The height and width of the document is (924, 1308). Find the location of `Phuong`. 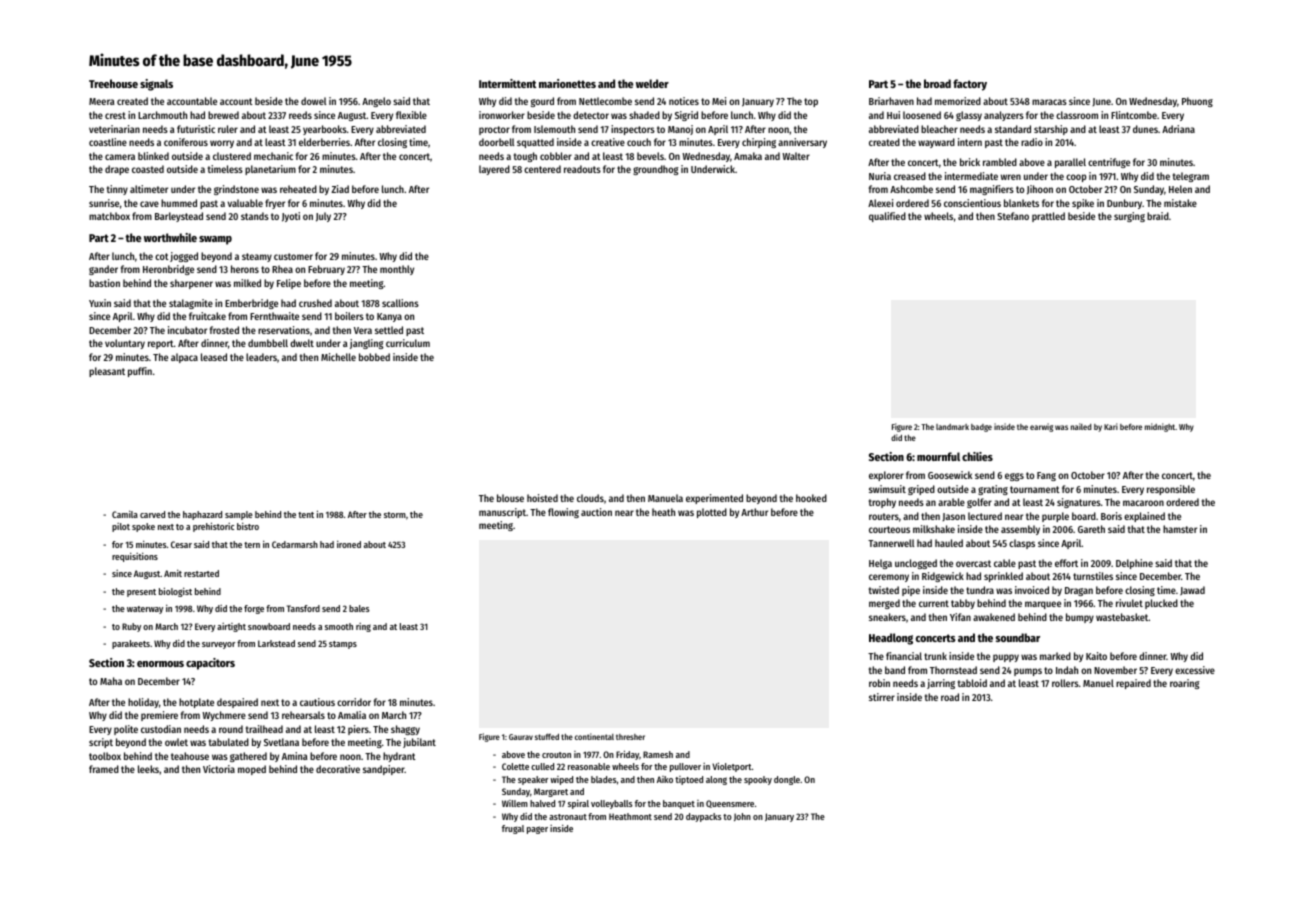

Phuong is located at coordinates (1197, 102).
